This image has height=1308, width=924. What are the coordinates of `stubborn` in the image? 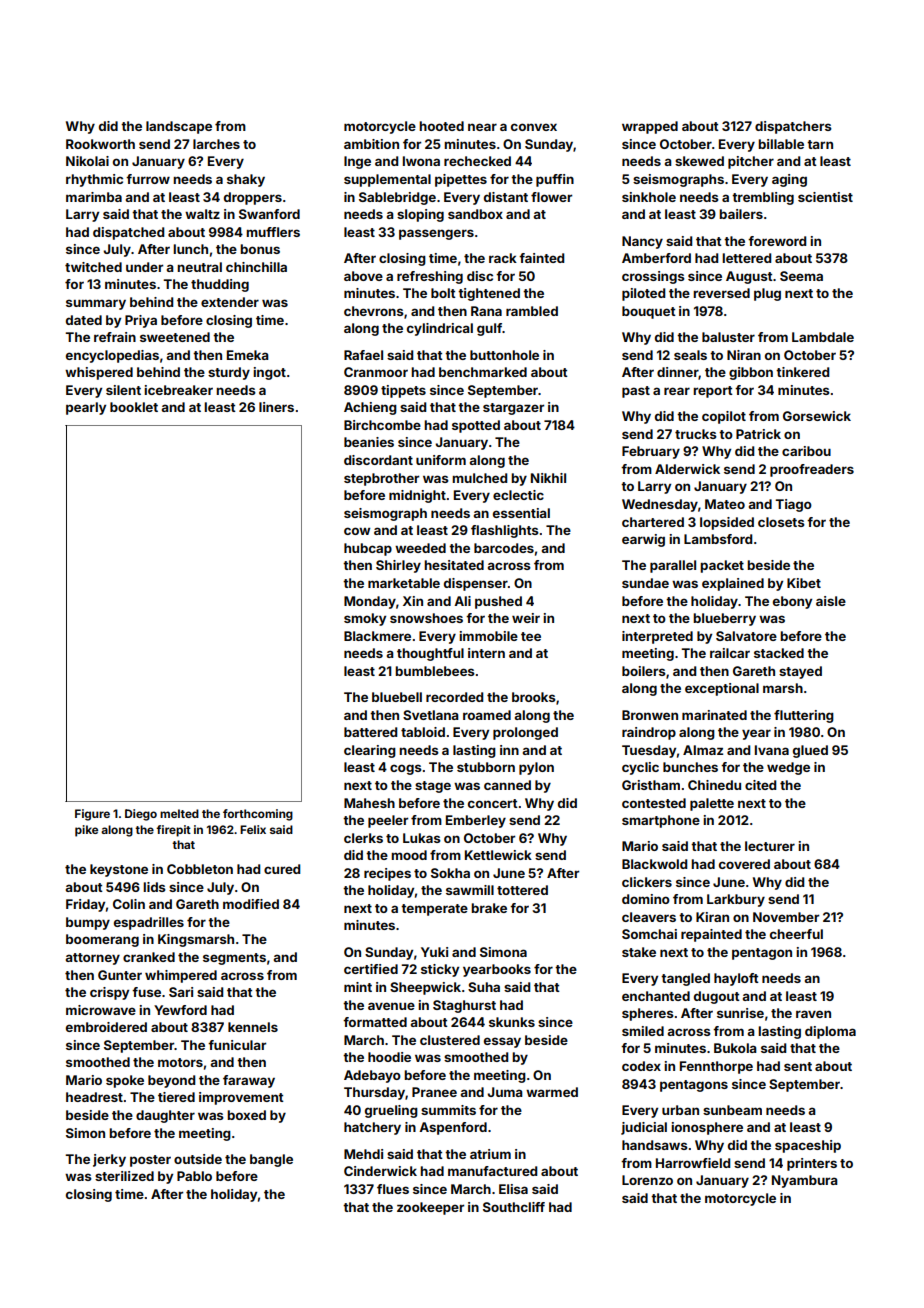 It's located at (486, 767).
